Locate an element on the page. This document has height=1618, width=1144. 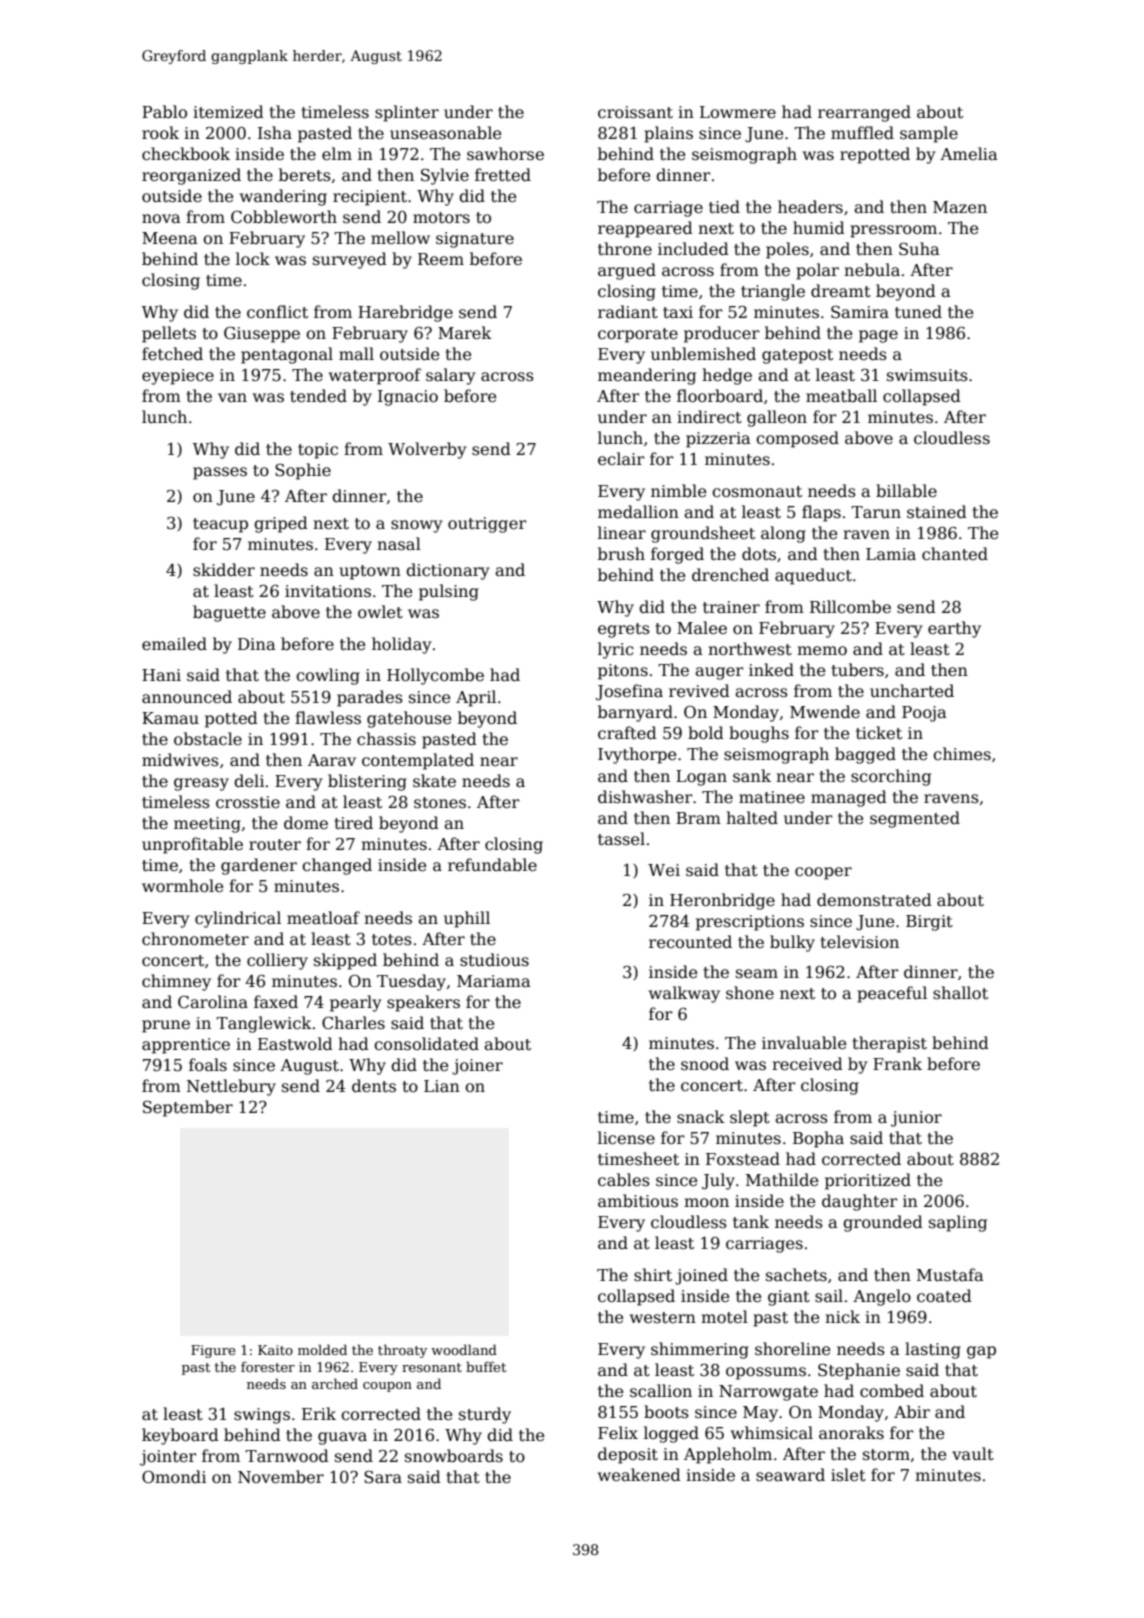
Figure is located at coordinates (213, 1351).
